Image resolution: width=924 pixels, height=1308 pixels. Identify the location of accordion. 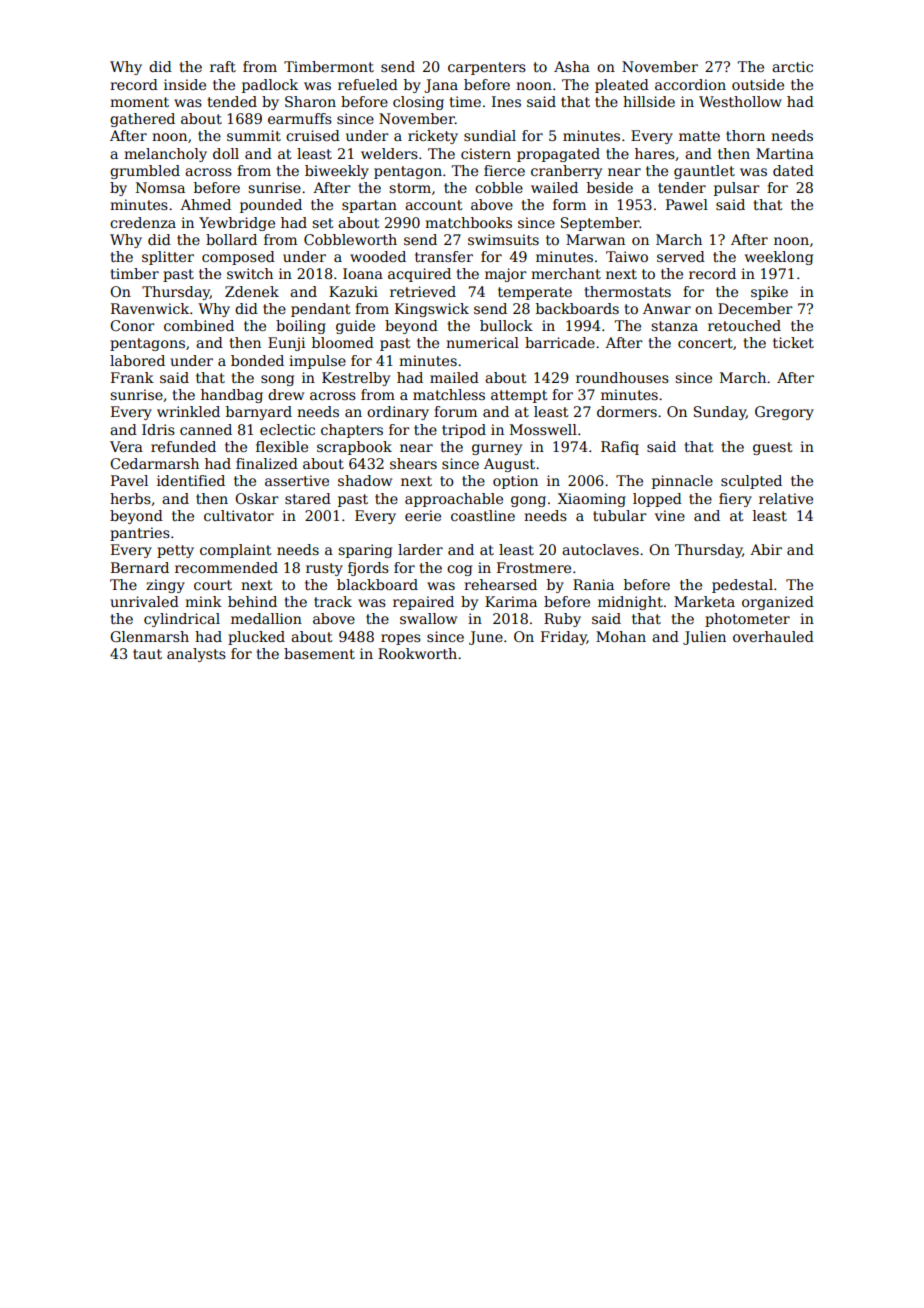
(690, 84).
